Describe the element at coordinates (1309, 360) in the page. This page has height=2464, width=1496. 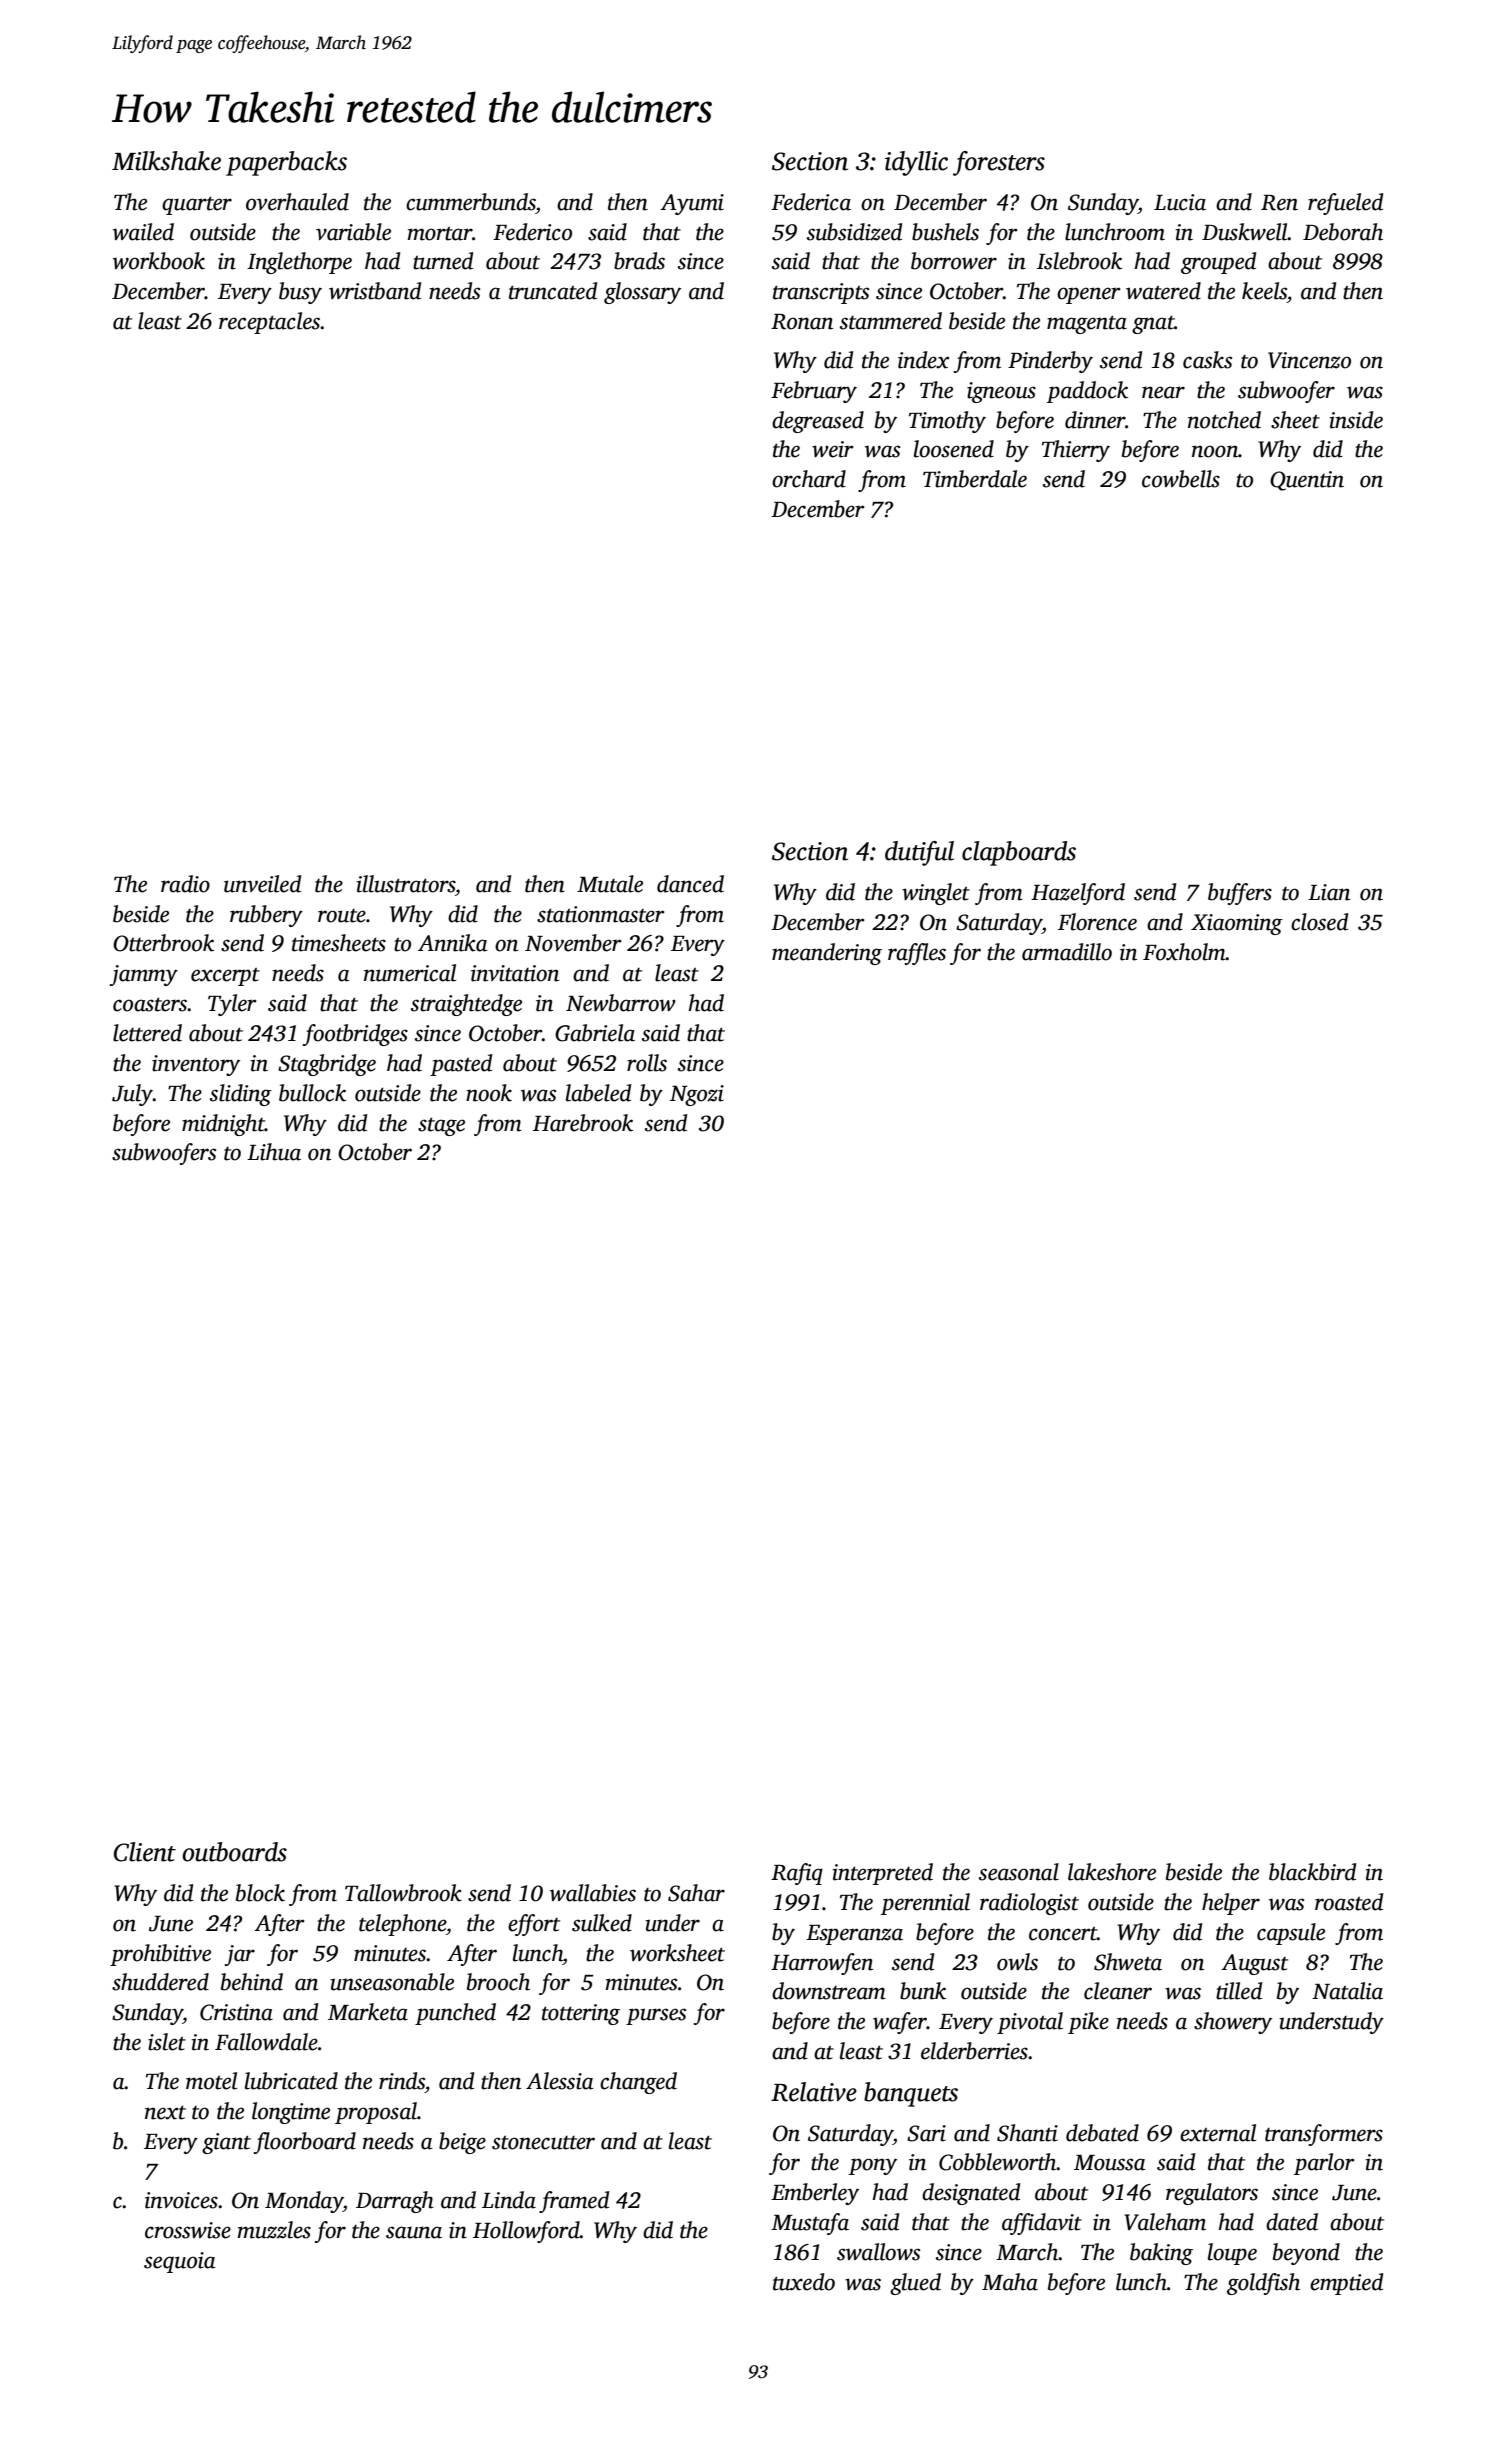
I see `Vincenzo` at that location.
